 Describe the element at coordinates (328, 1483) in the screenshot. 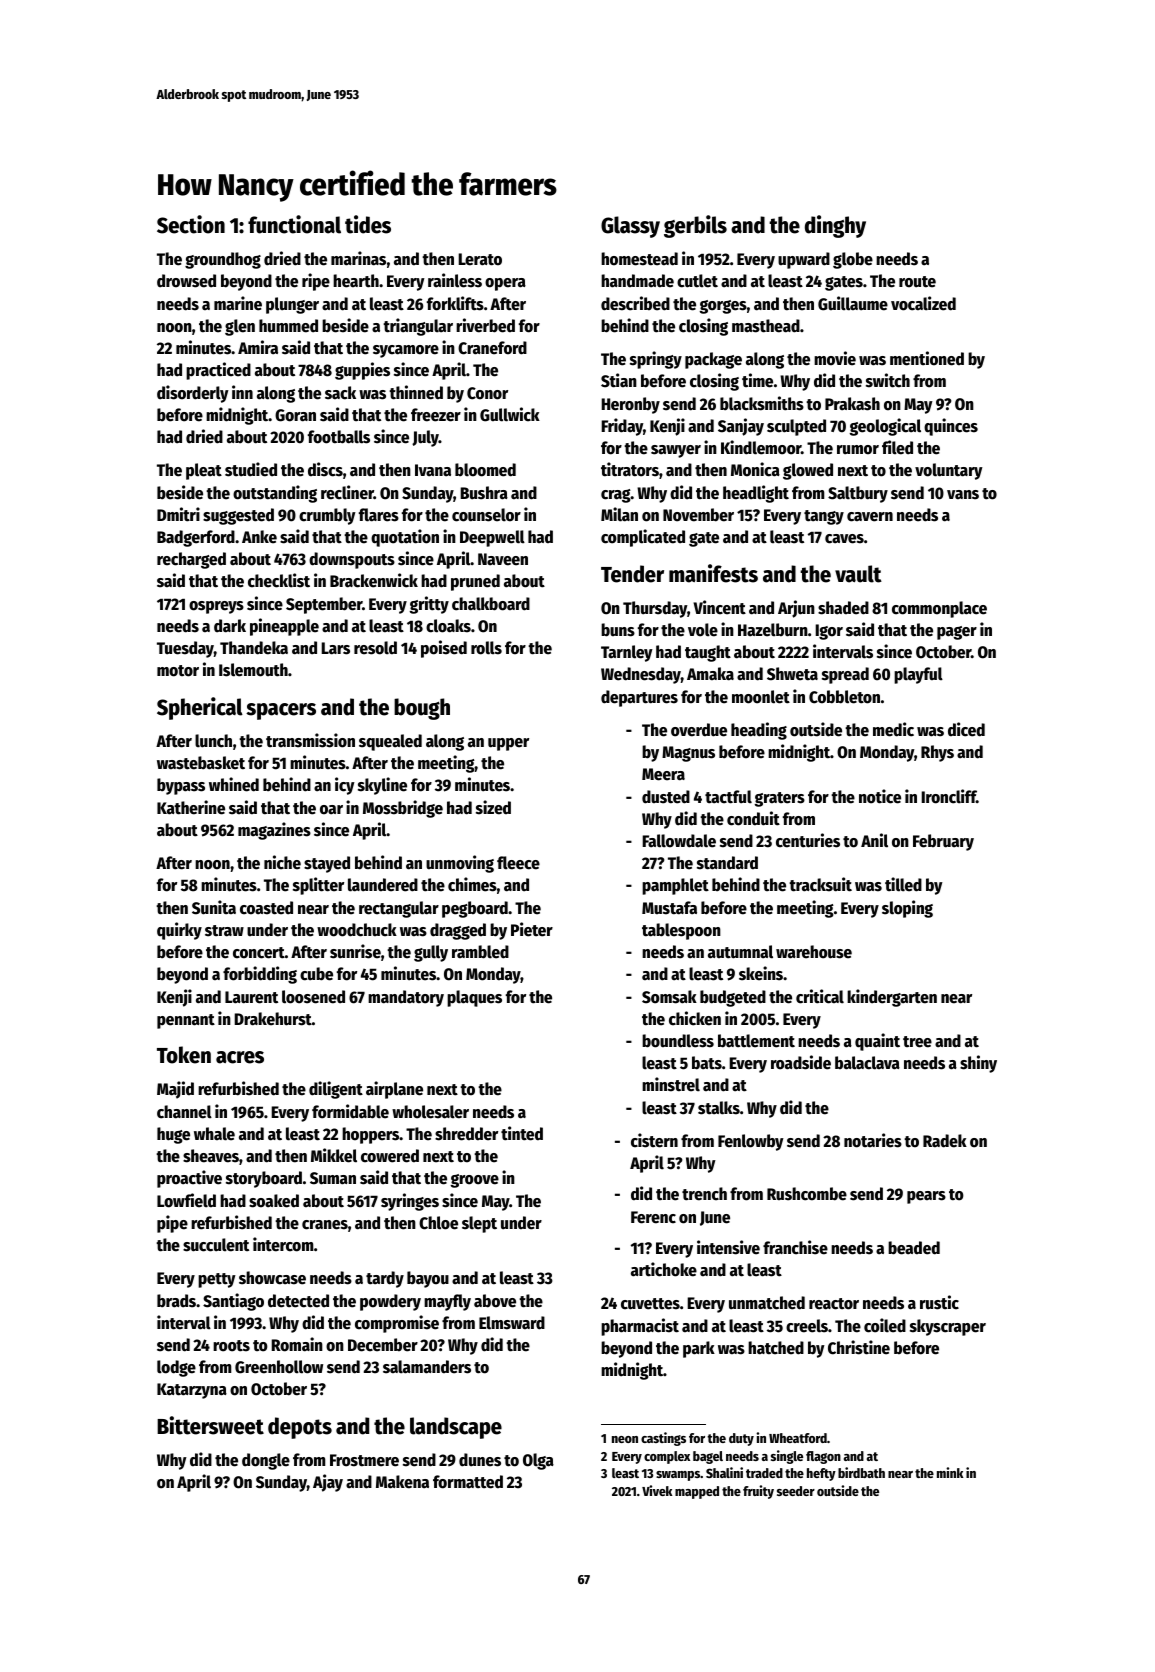

I see `Ajay` at that location.
